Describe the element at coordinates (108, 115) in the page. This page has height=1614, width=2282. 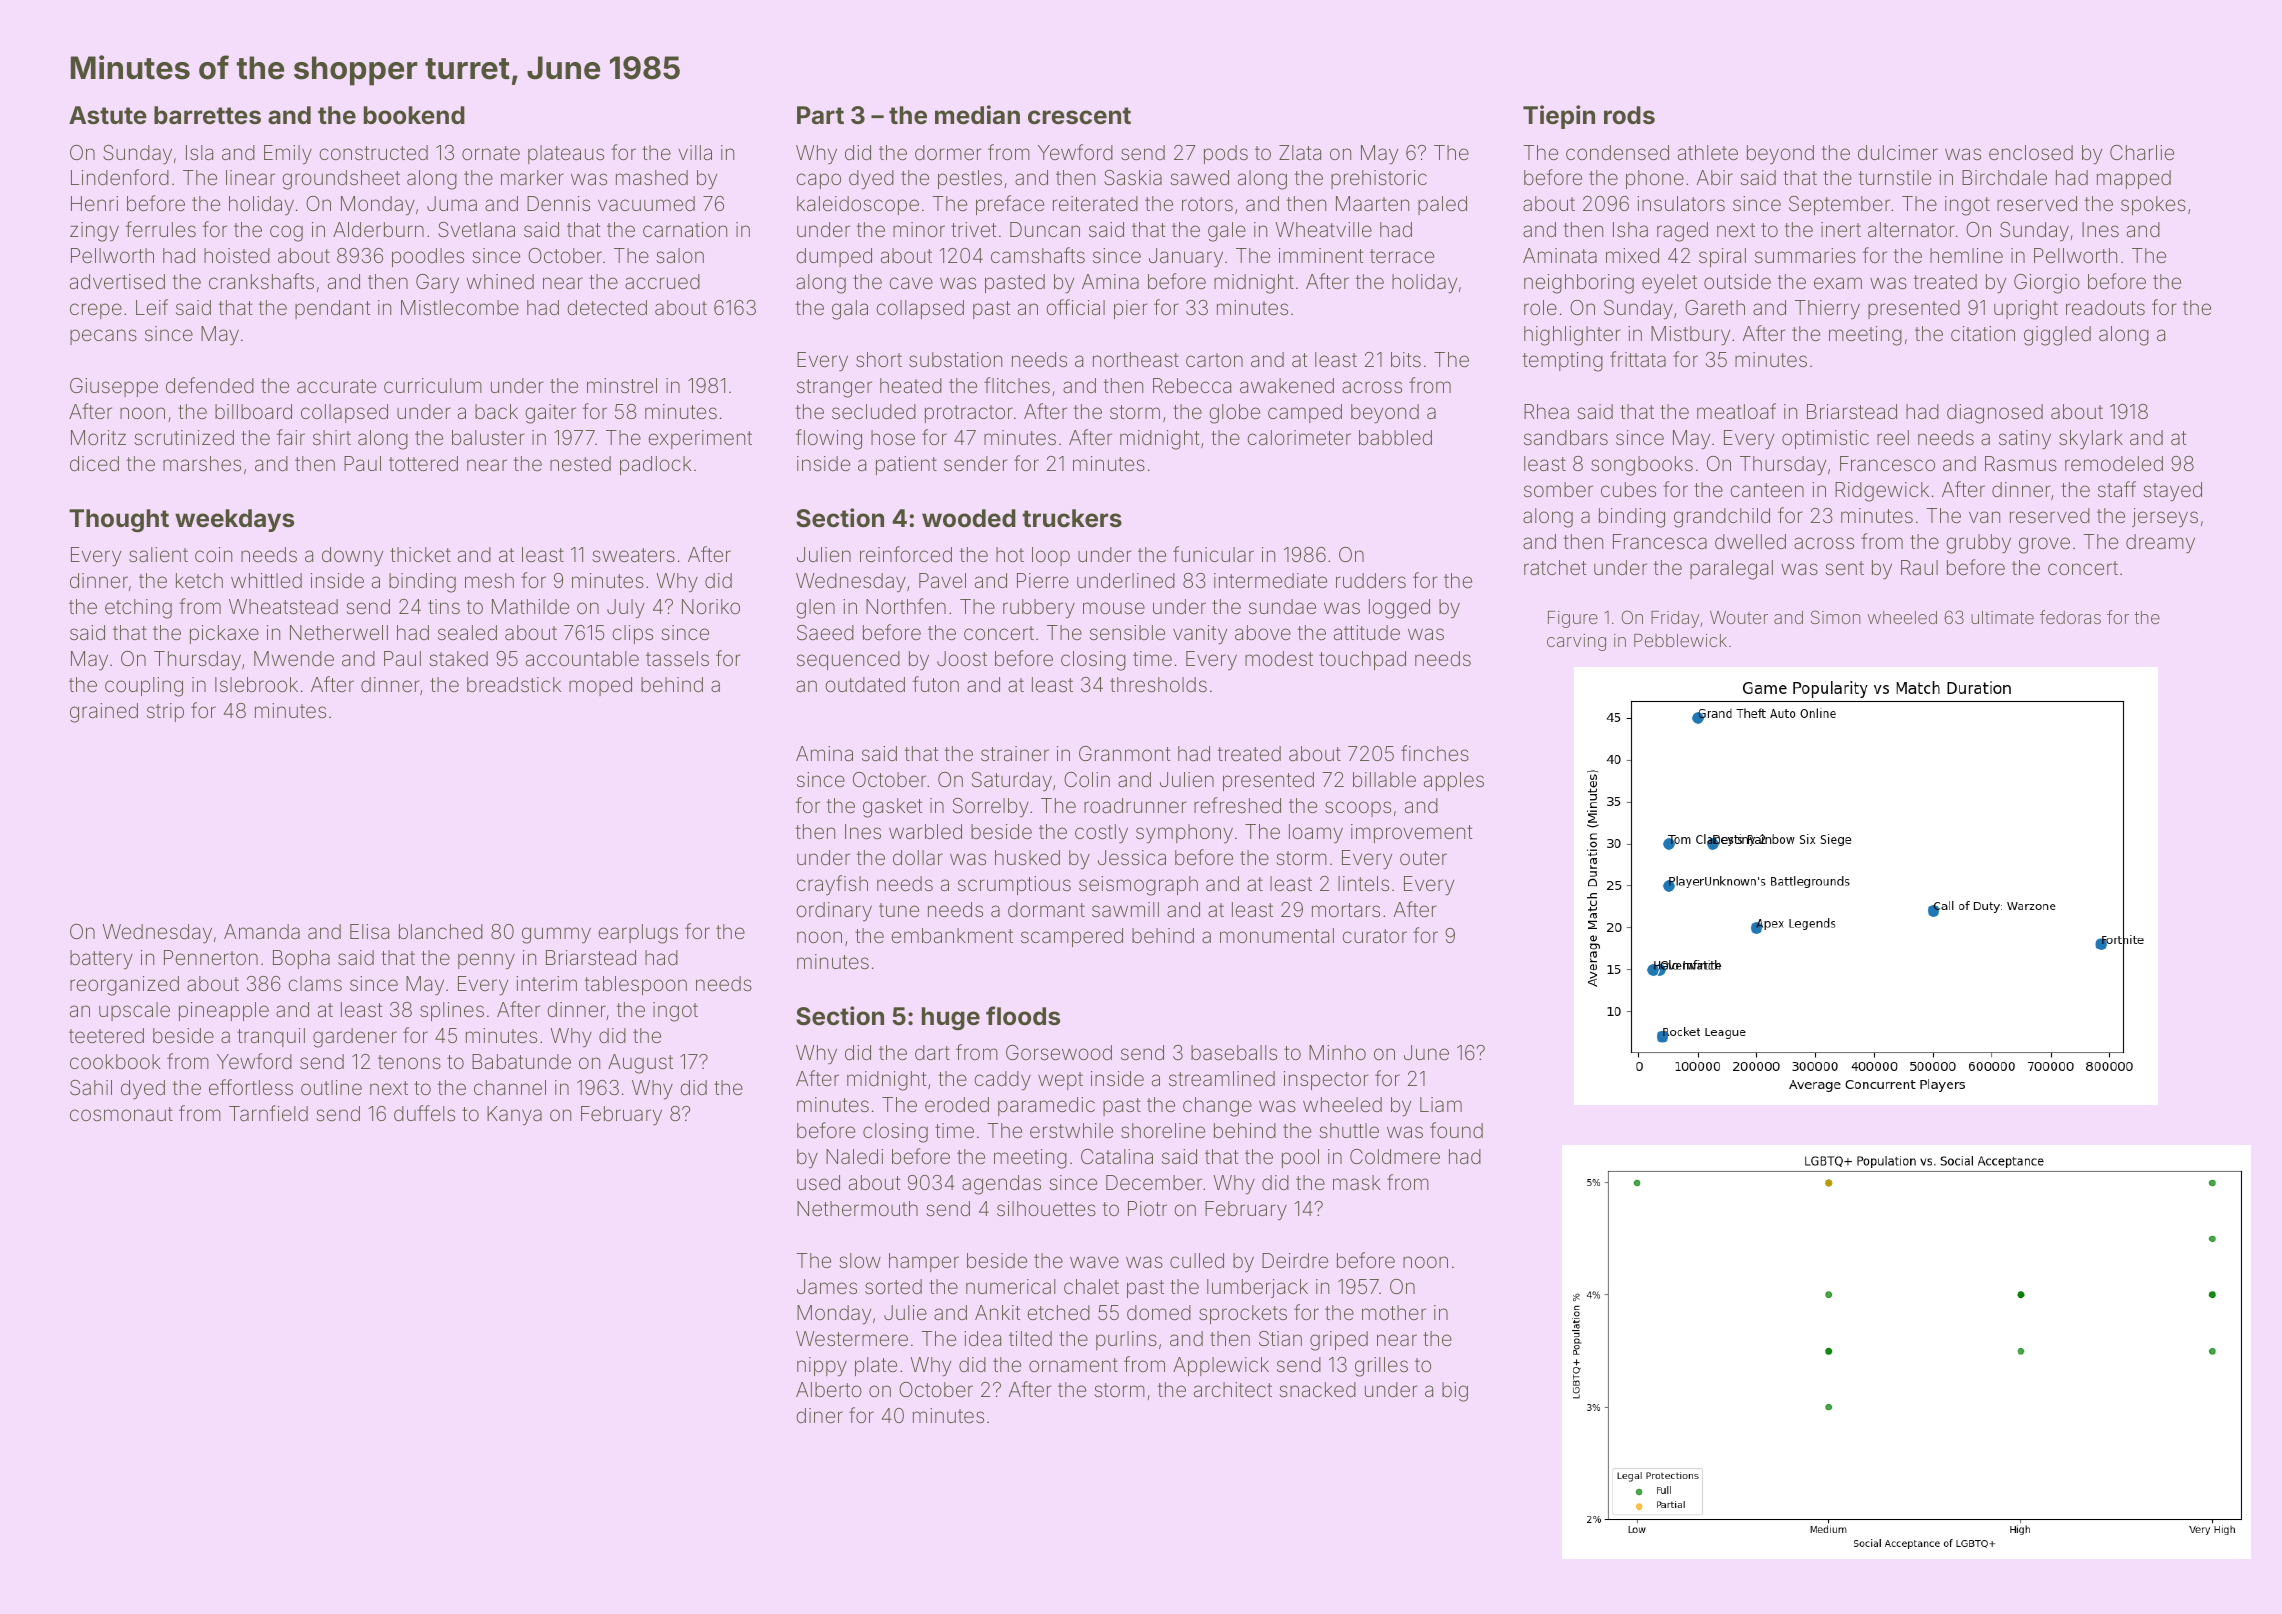
I see `Astute` at that location.
